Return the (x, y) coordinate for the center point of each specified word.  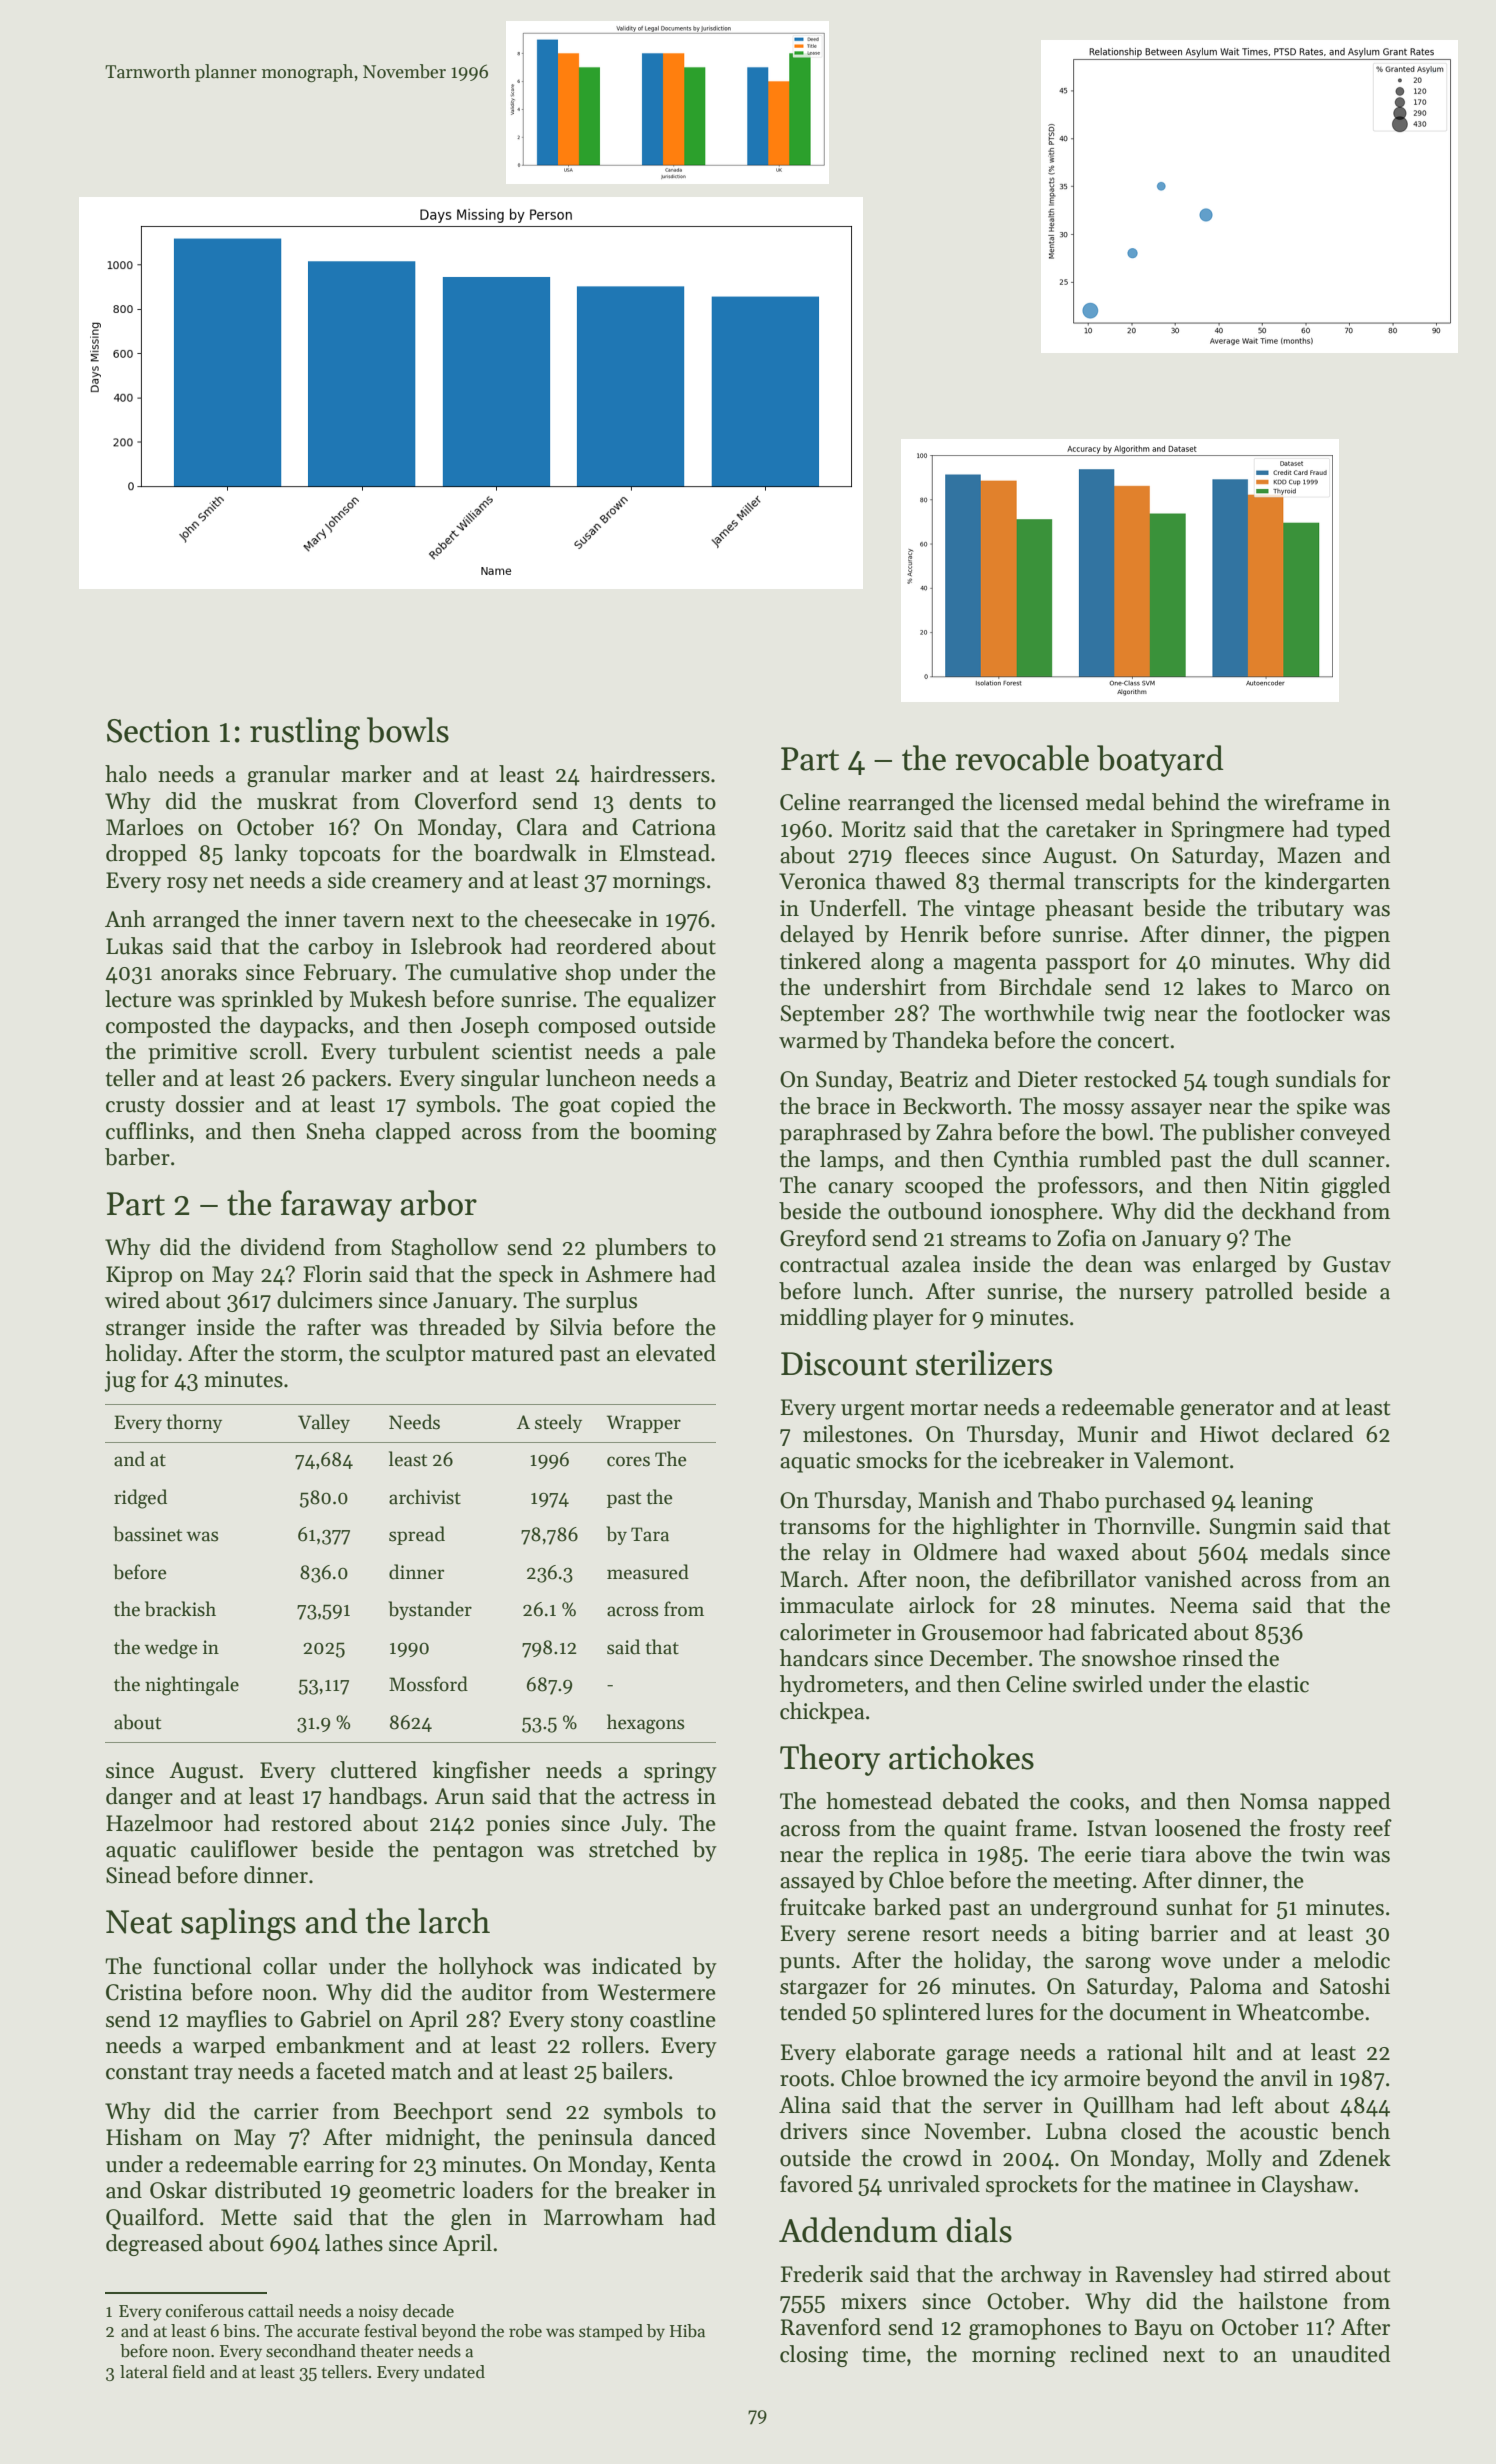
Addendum (858, 2230)
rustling (305, 733)
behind (1186, 802)
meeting (1092, 1882)
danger (139, 1798)
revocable (1022, 758)
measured (648, 1572)
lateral (144, 2372)
